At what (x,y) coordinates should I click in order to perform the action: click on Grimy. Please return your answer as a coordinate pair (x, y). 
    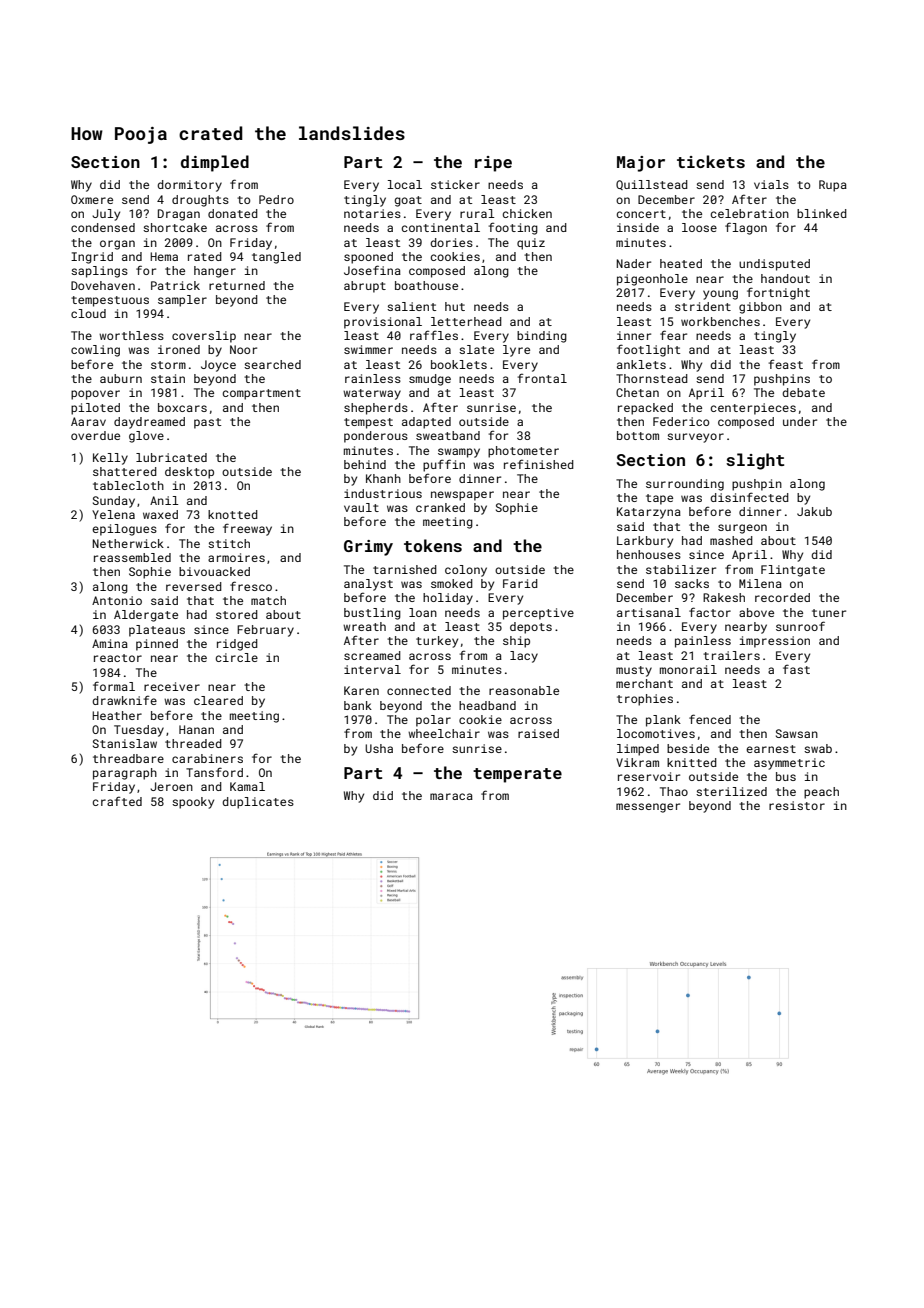
    Looking at the image, I should click on (368, 548).
